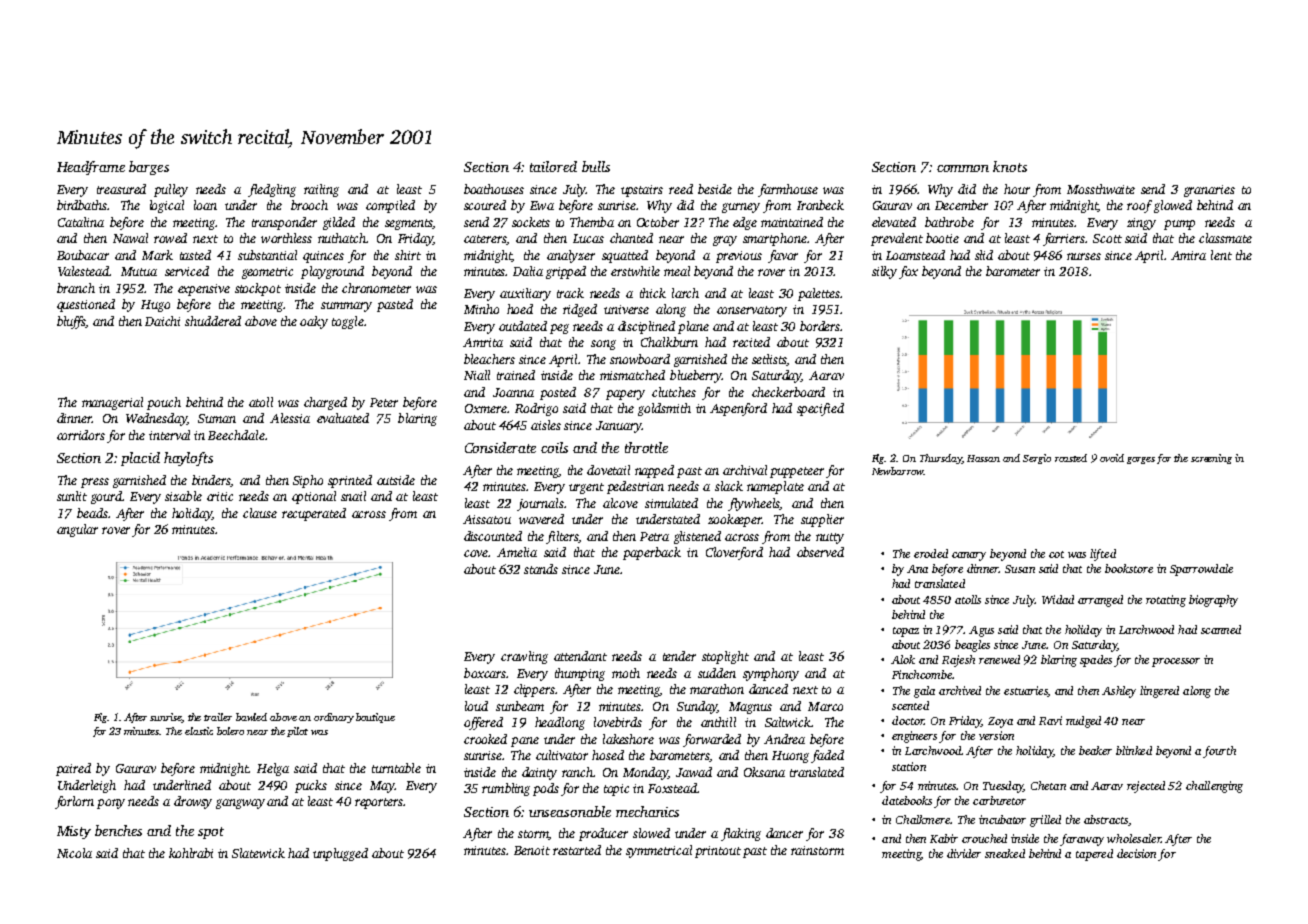 The height and width of the document is (924, 1308). Describe the element at coordinates (652, 553) in the document. I see `paperback` at that location.
